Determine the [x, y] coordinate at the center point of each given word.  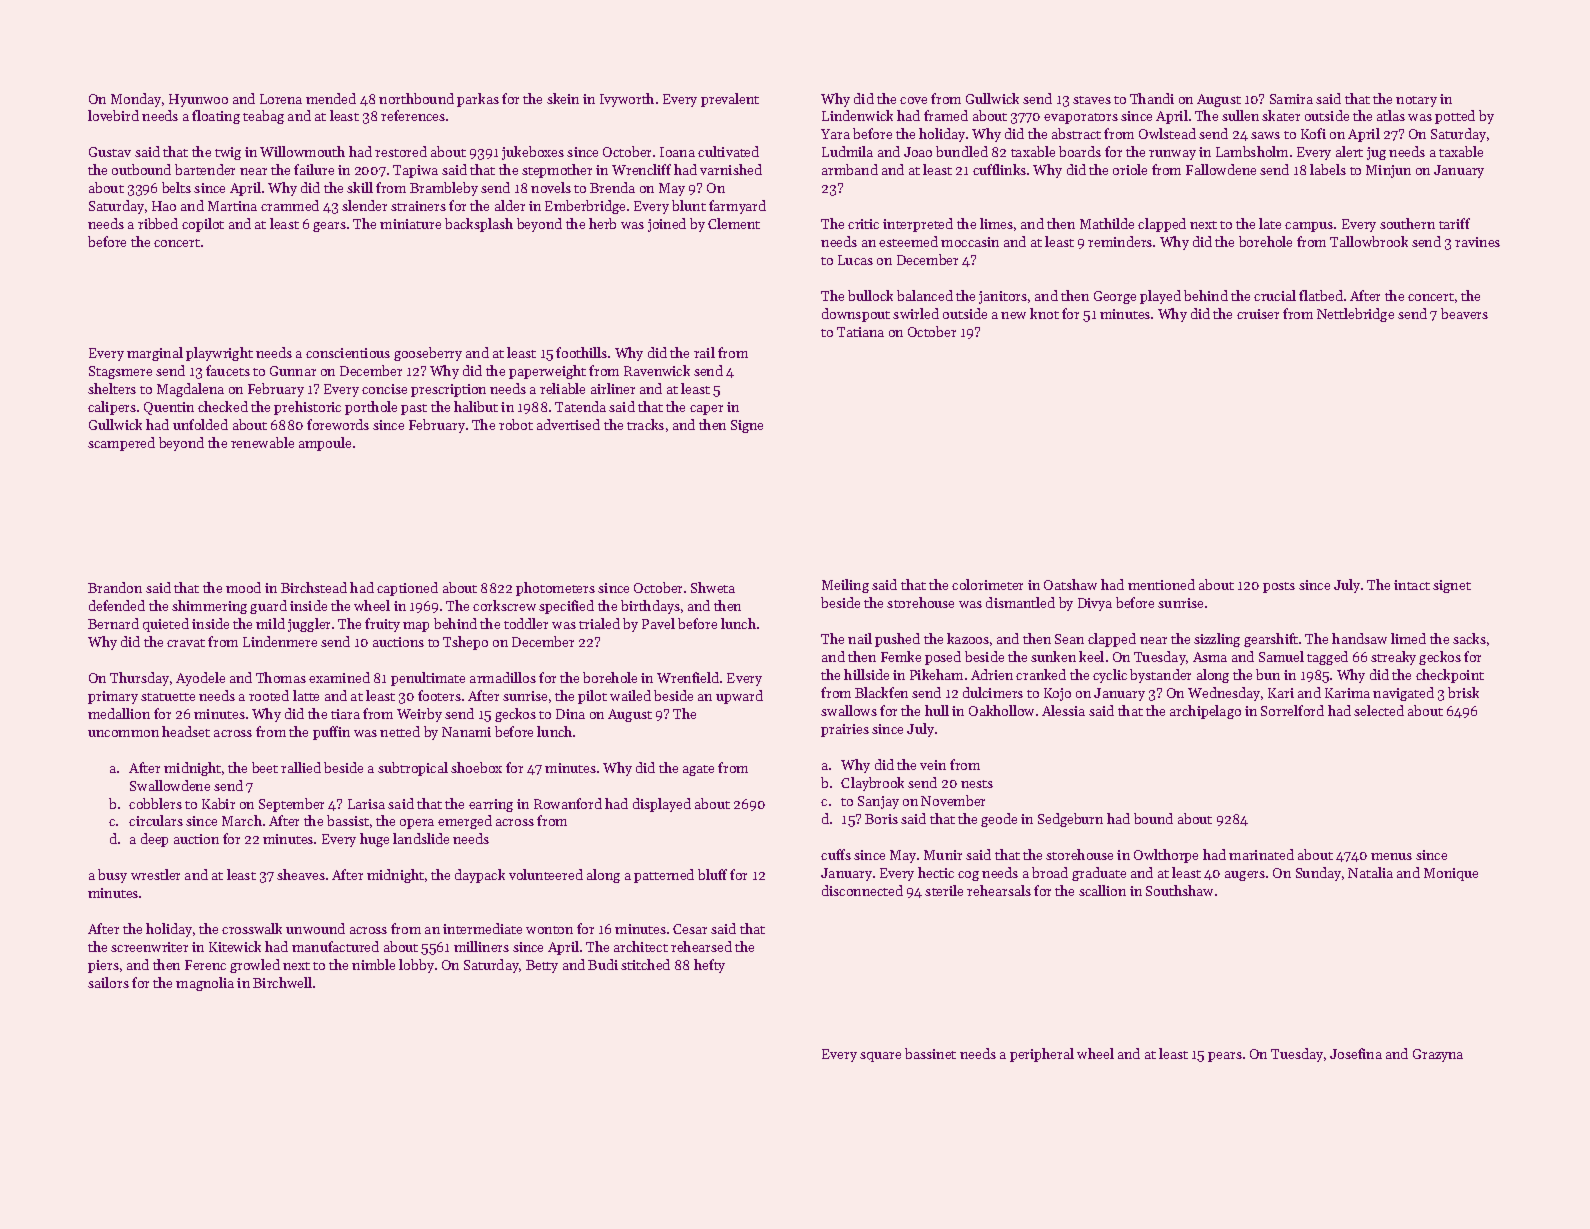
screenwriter [149, 947]
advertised [568, 424]
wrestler [155, 874]
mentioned [1161, 584]
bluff [712, 874]
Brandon [115, 587]
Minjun [1388, 171]
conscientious [348, 353]
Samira [1291, 99]
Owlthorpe [1166, 856]
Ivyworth [627, 100]
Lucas [855, 260]
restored [401, 151]
